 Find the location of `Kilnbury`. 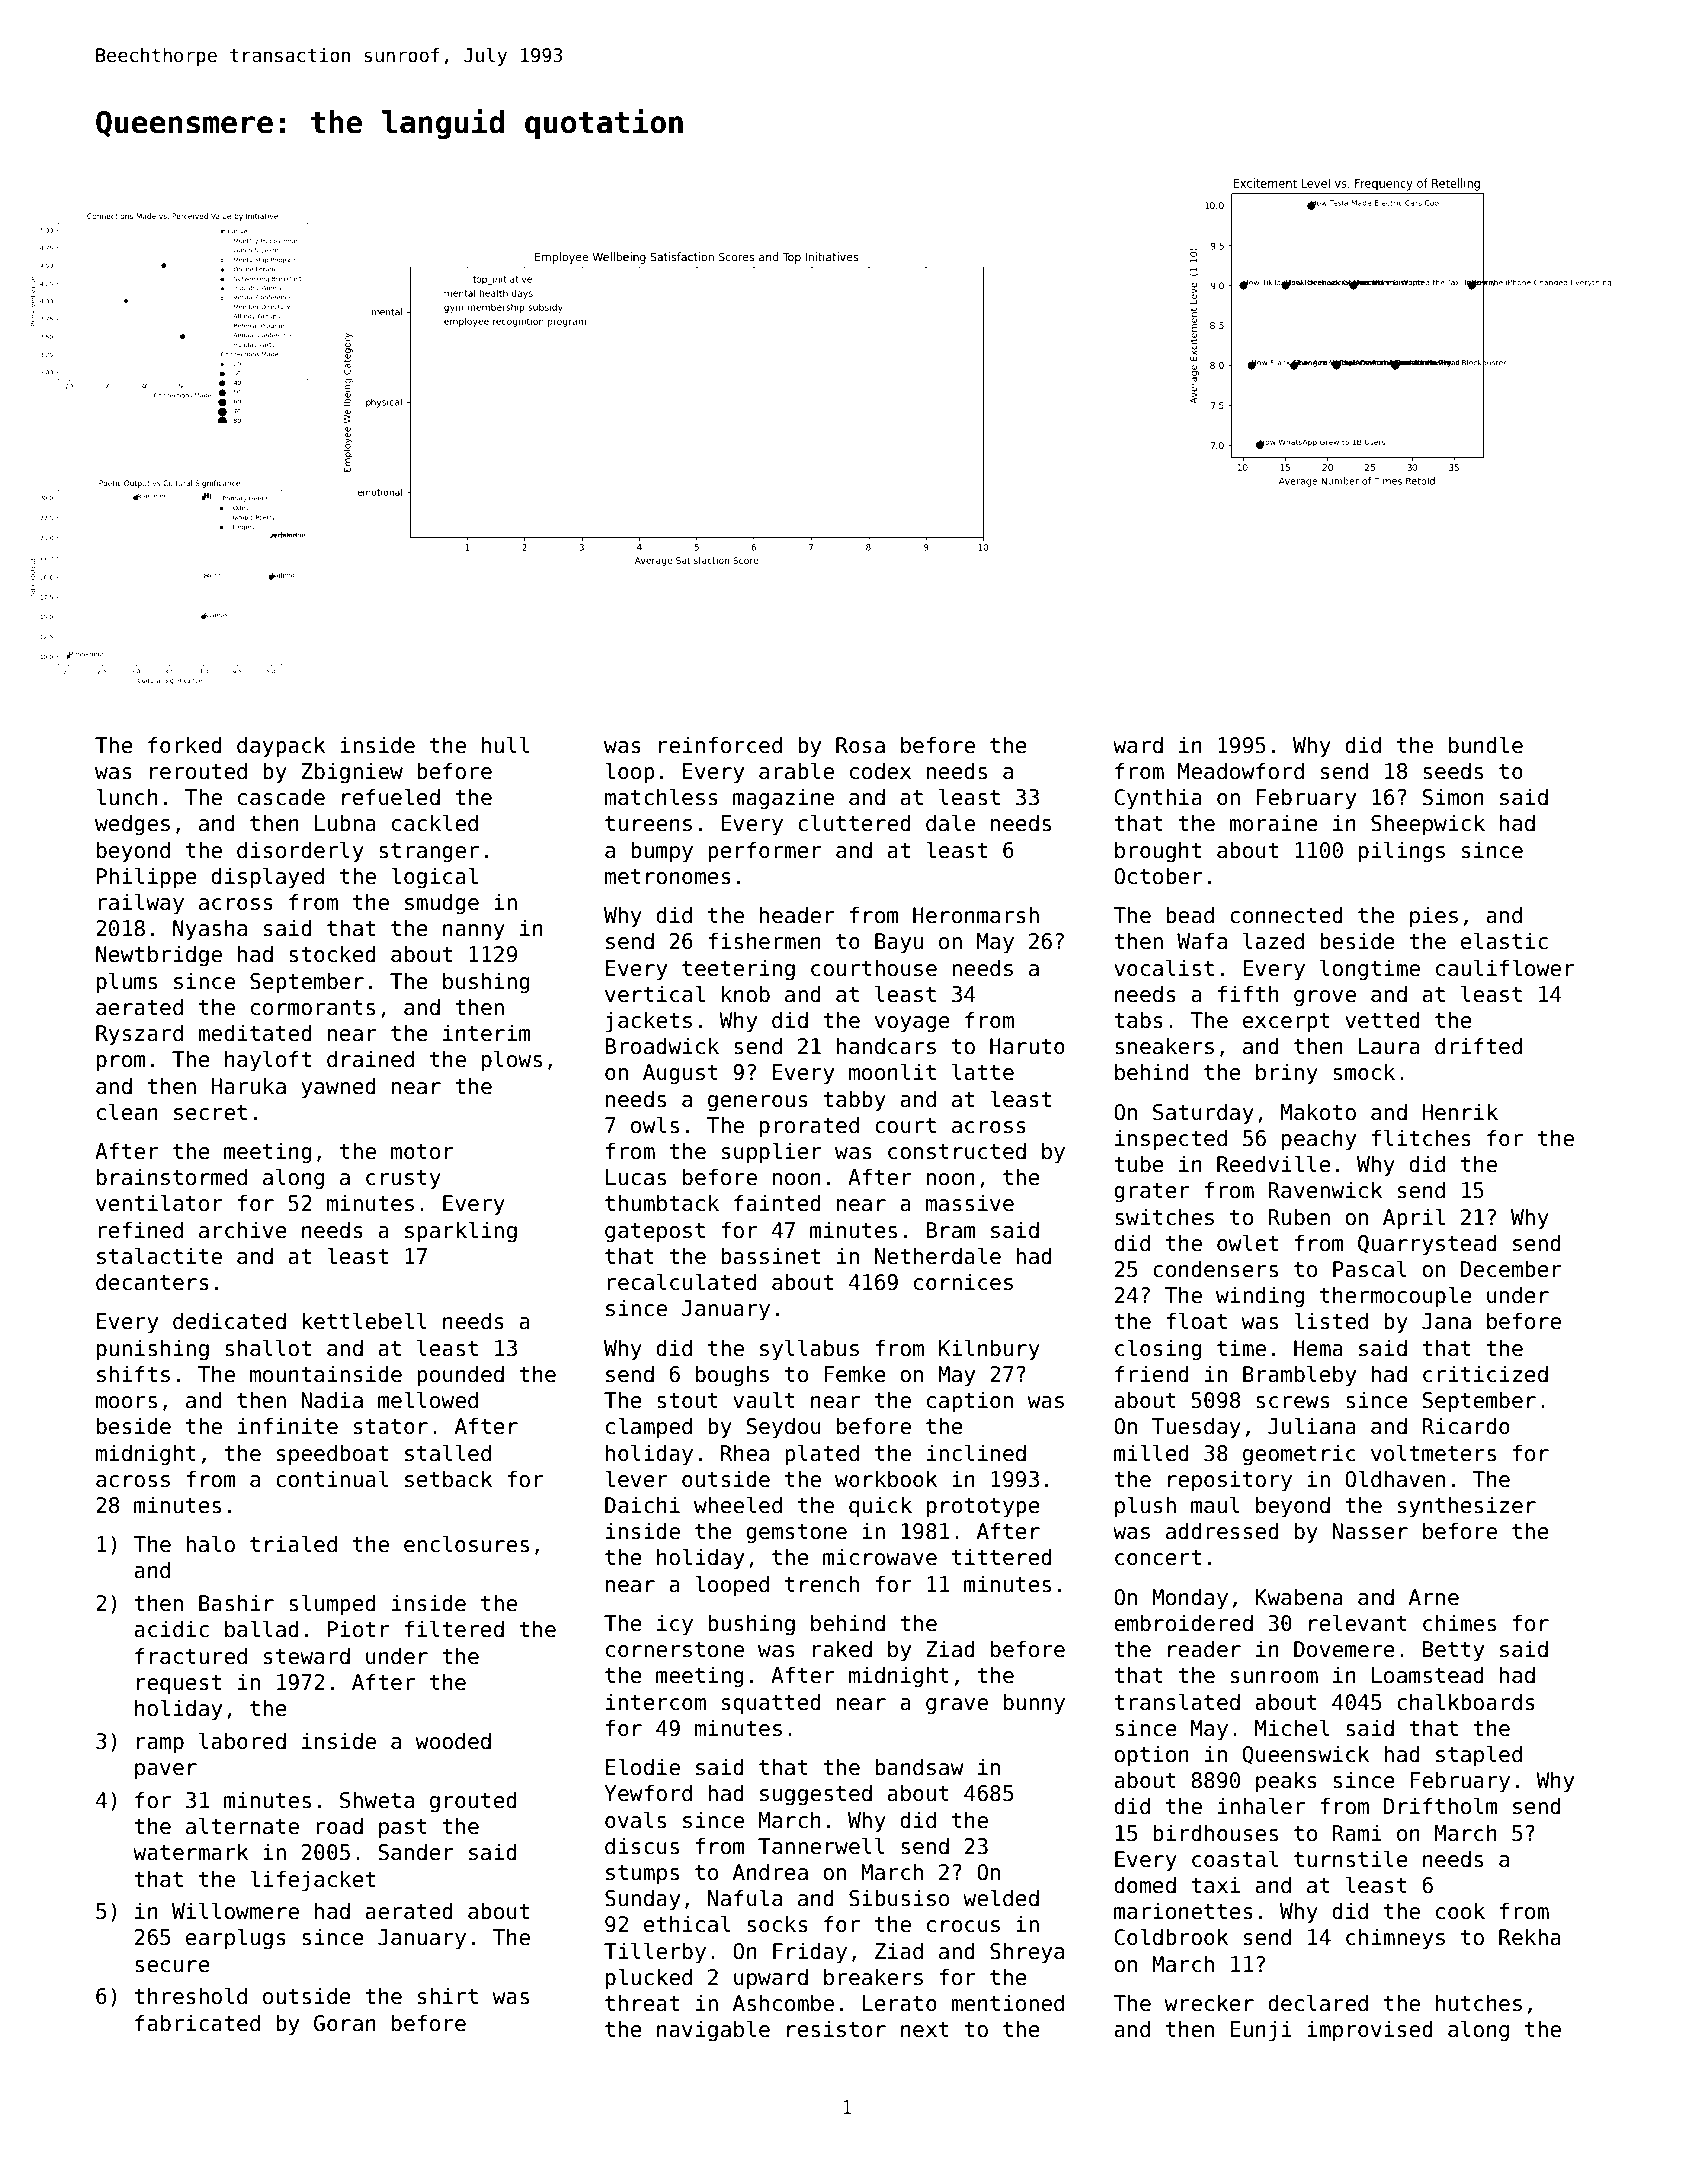

Kilnbury is located at coordinates (989, 1350).
